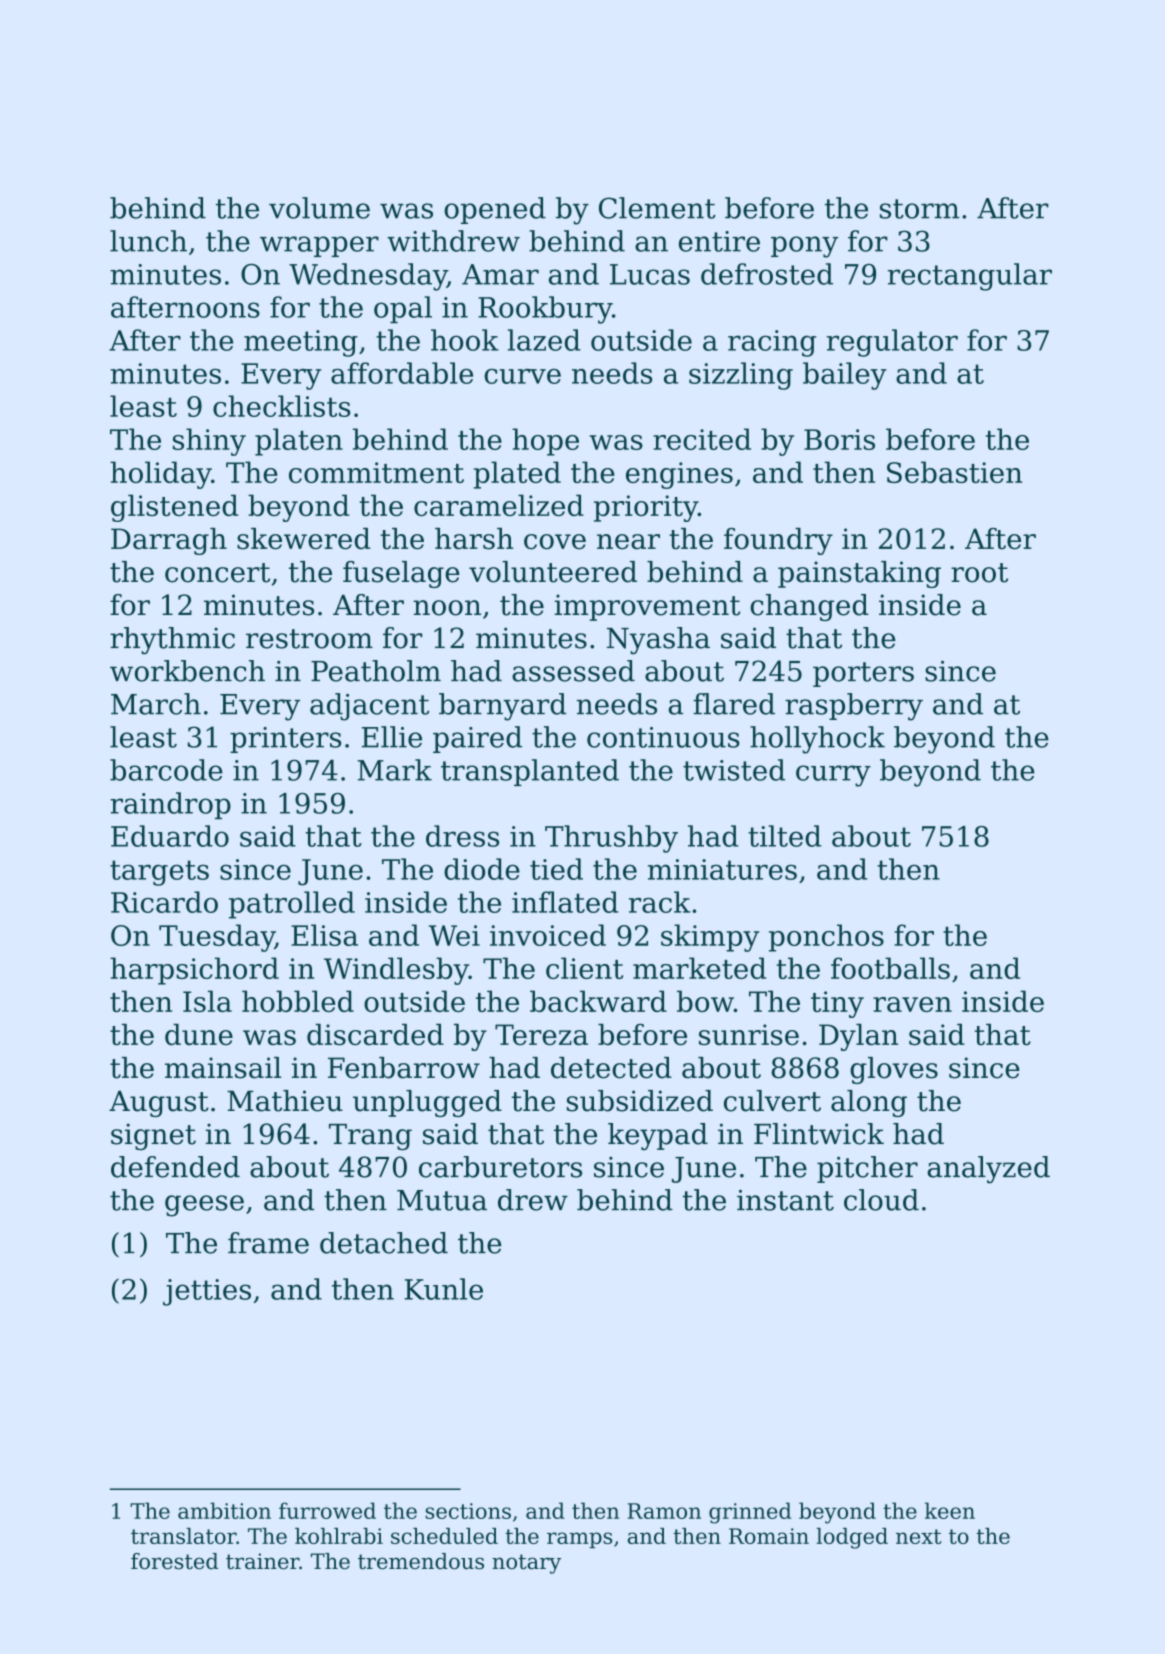 The width and height of the document is (1165, 1654). What do you see at coordinates (954, 472) in the document?
I see `Sebastien` at bounding box center [954, 472].
